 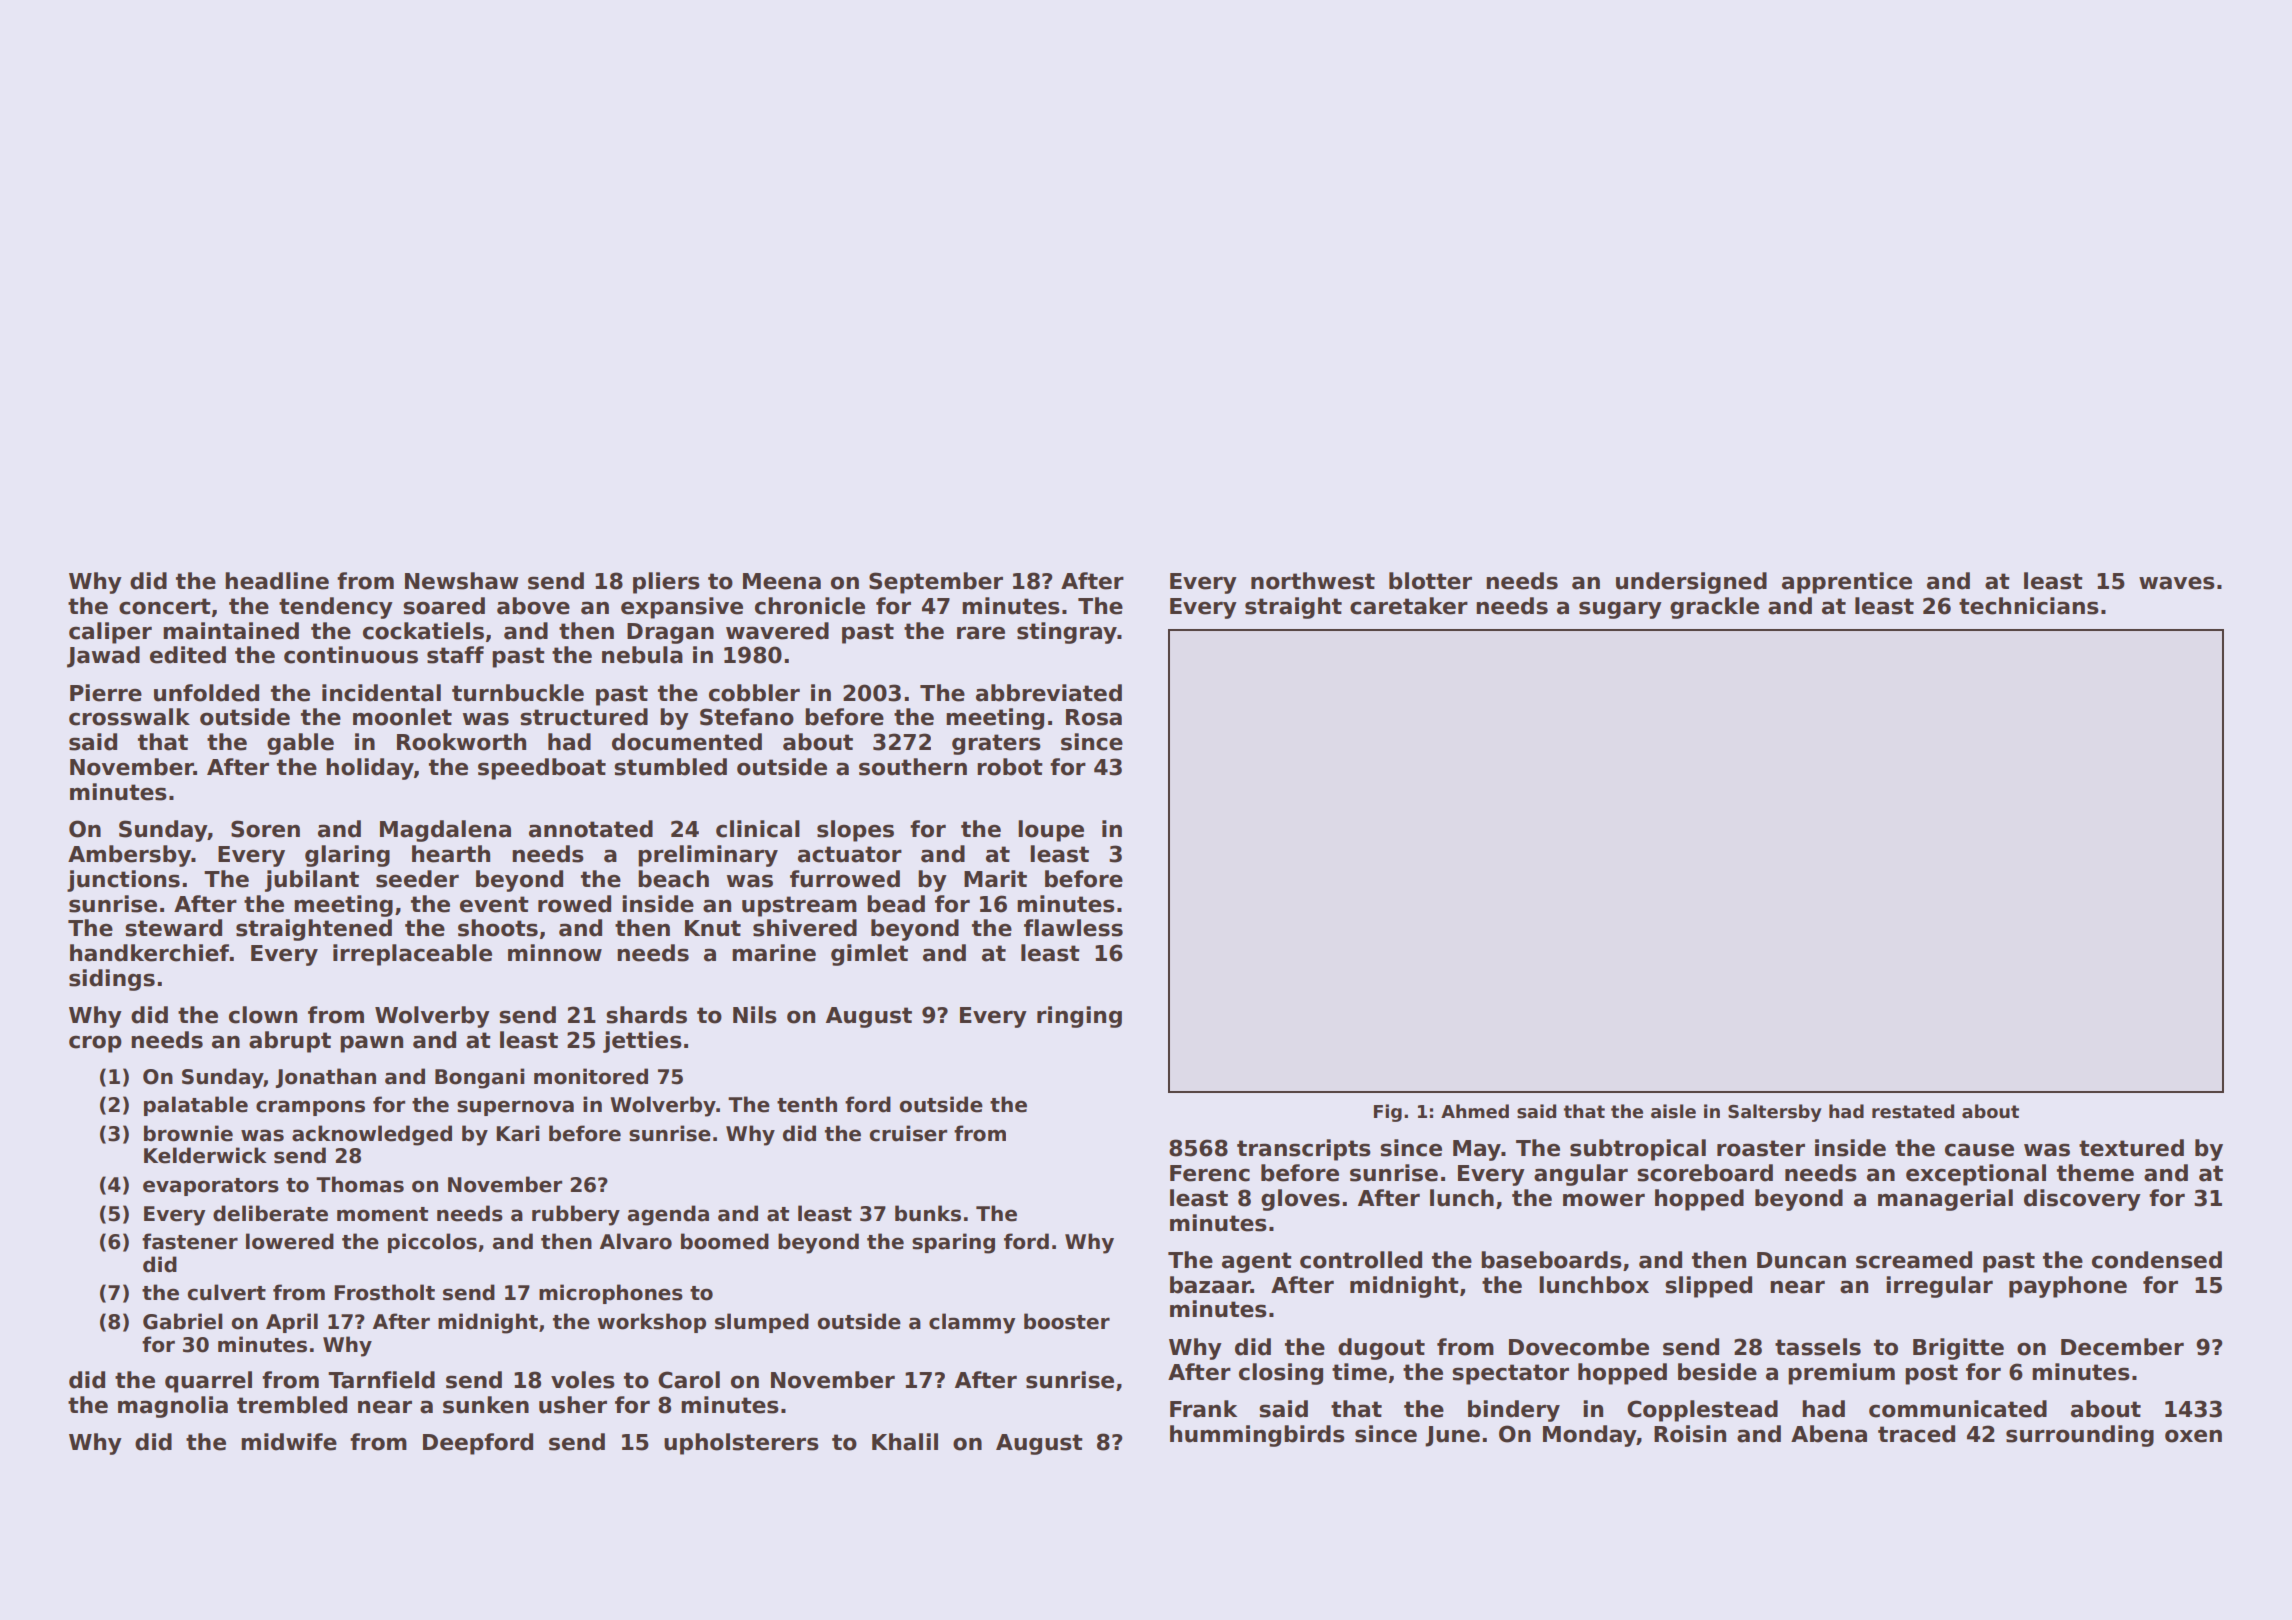 I want to click on restated, so click(x=1913, y=1111).
